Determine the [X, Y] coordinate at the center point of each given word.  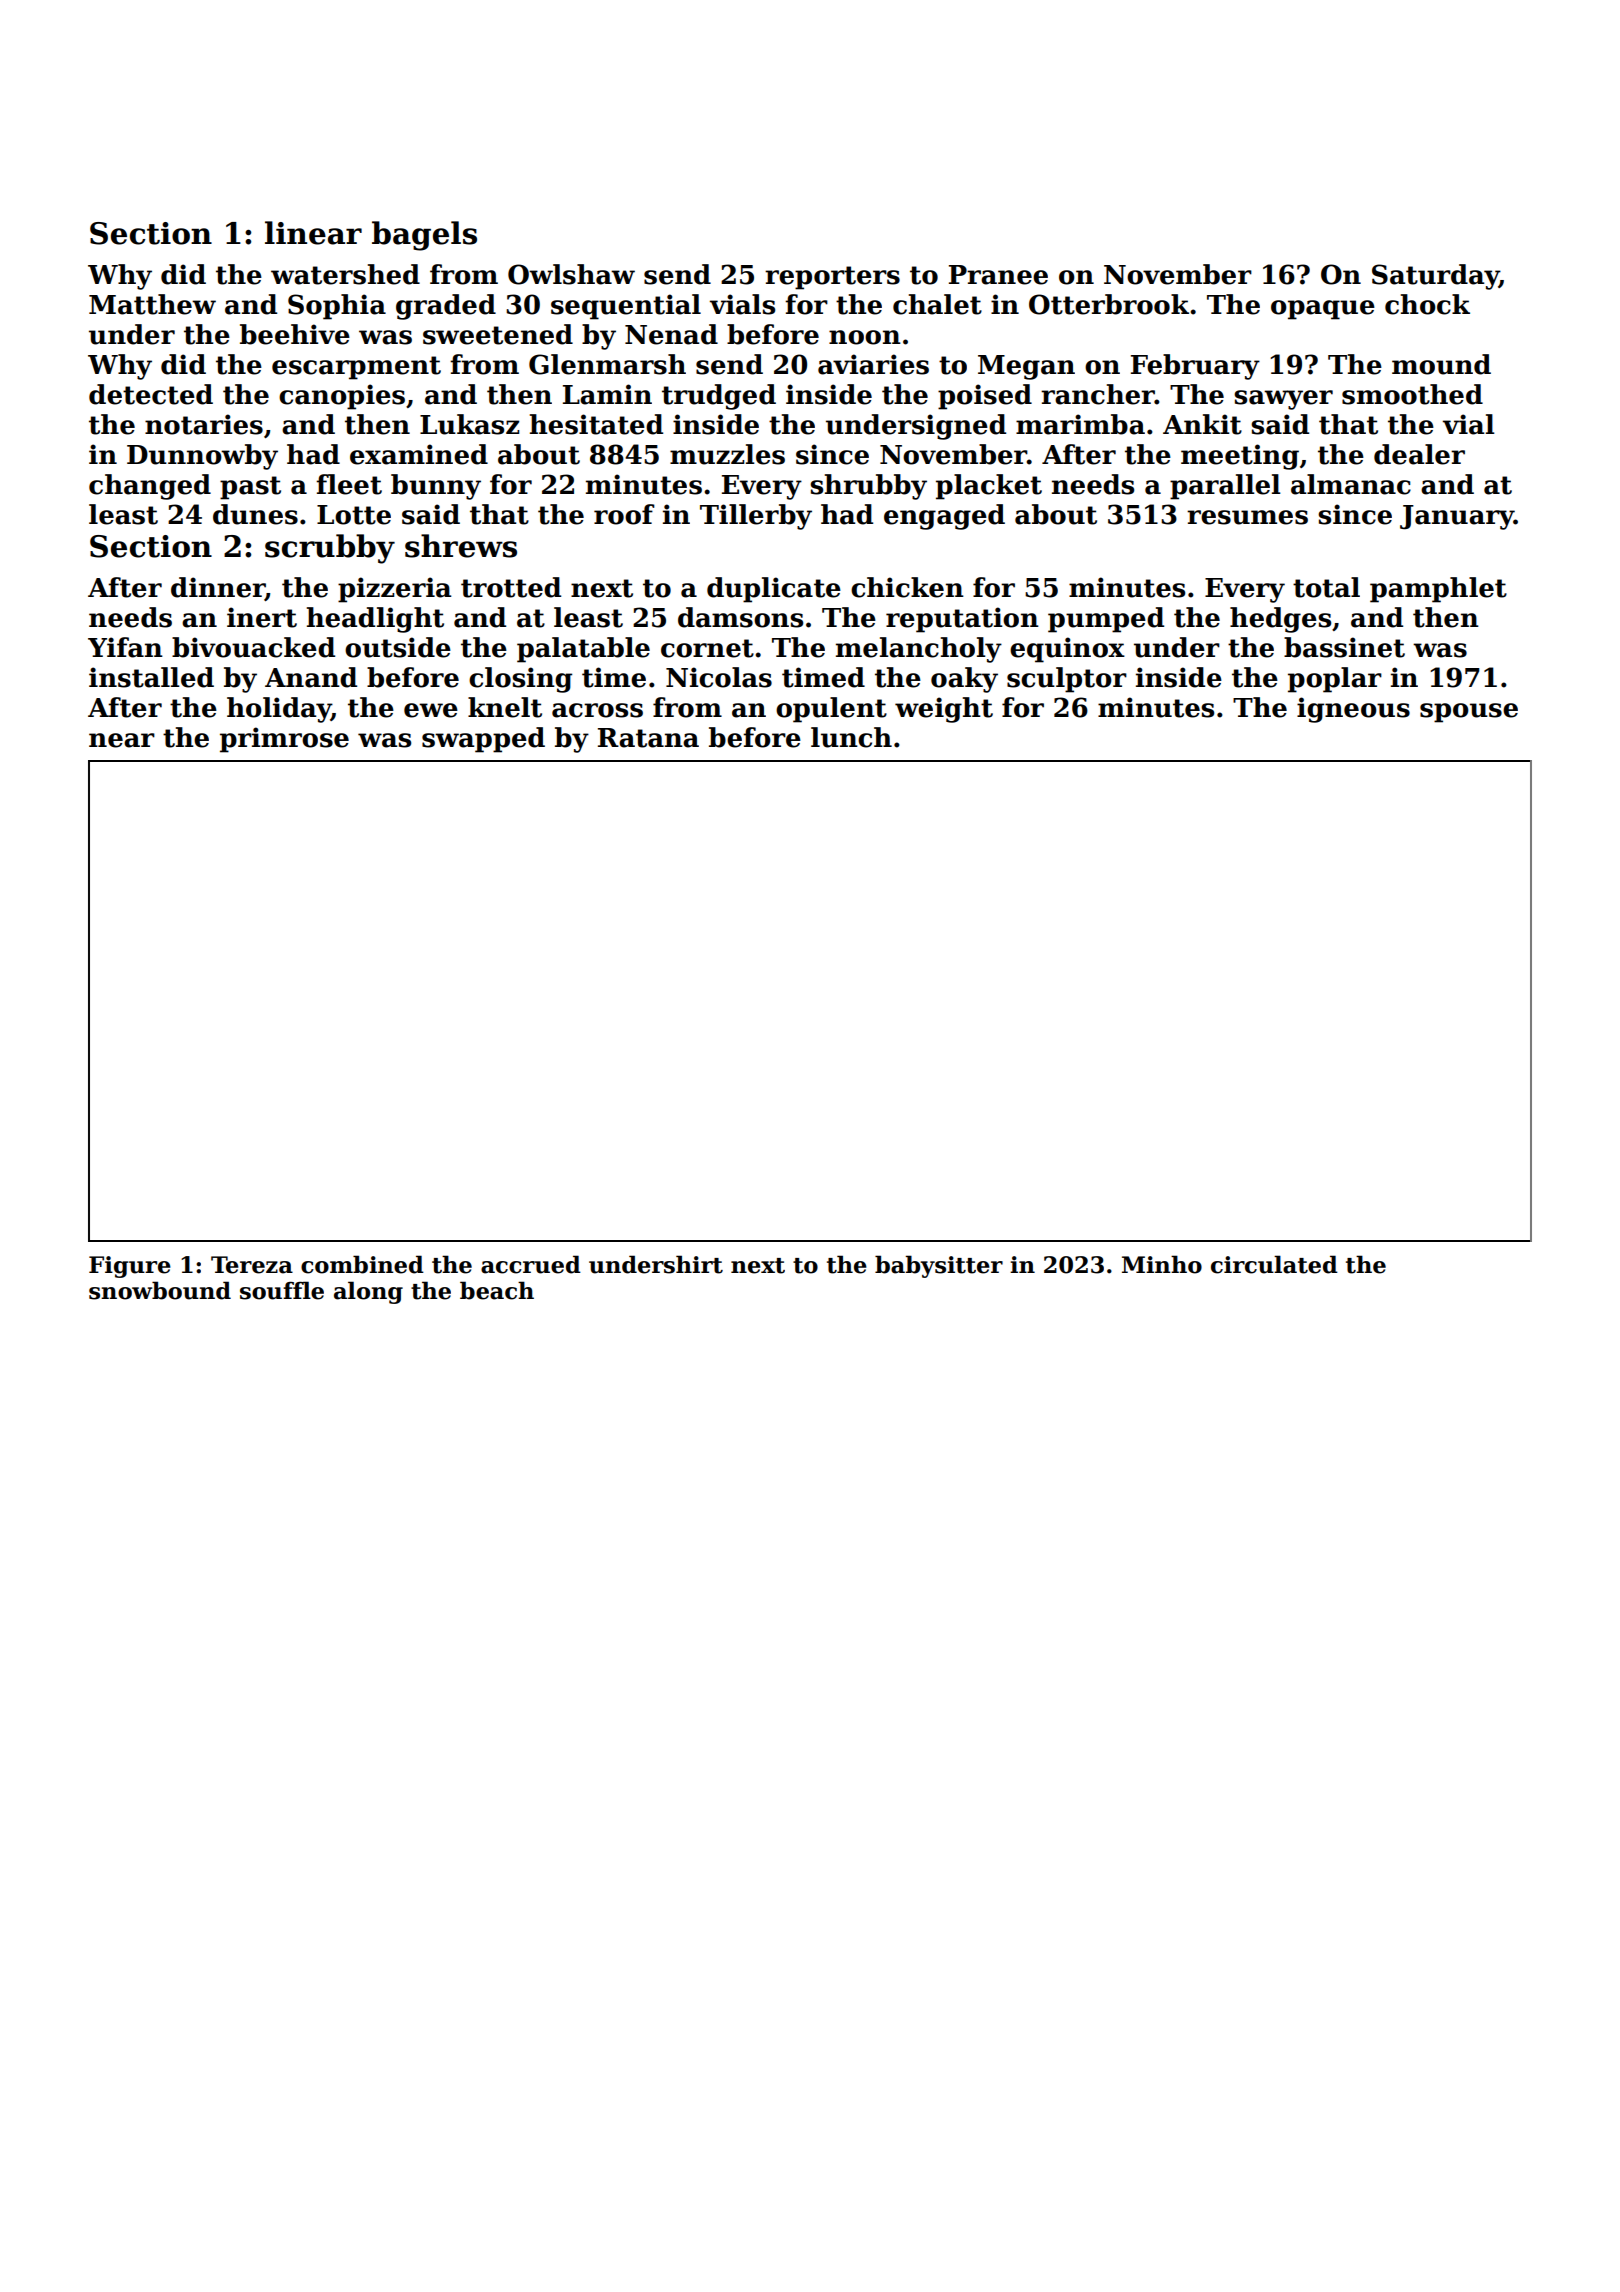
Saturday [1435, 277]
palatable [583, 650]
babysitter [939, 1266]
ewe [431, 710]
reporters [832, 278]
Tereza [252, 1265]
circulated [1274, 1264]
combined [362, 1264]
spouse [1469, 713]
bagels [424, 236]
